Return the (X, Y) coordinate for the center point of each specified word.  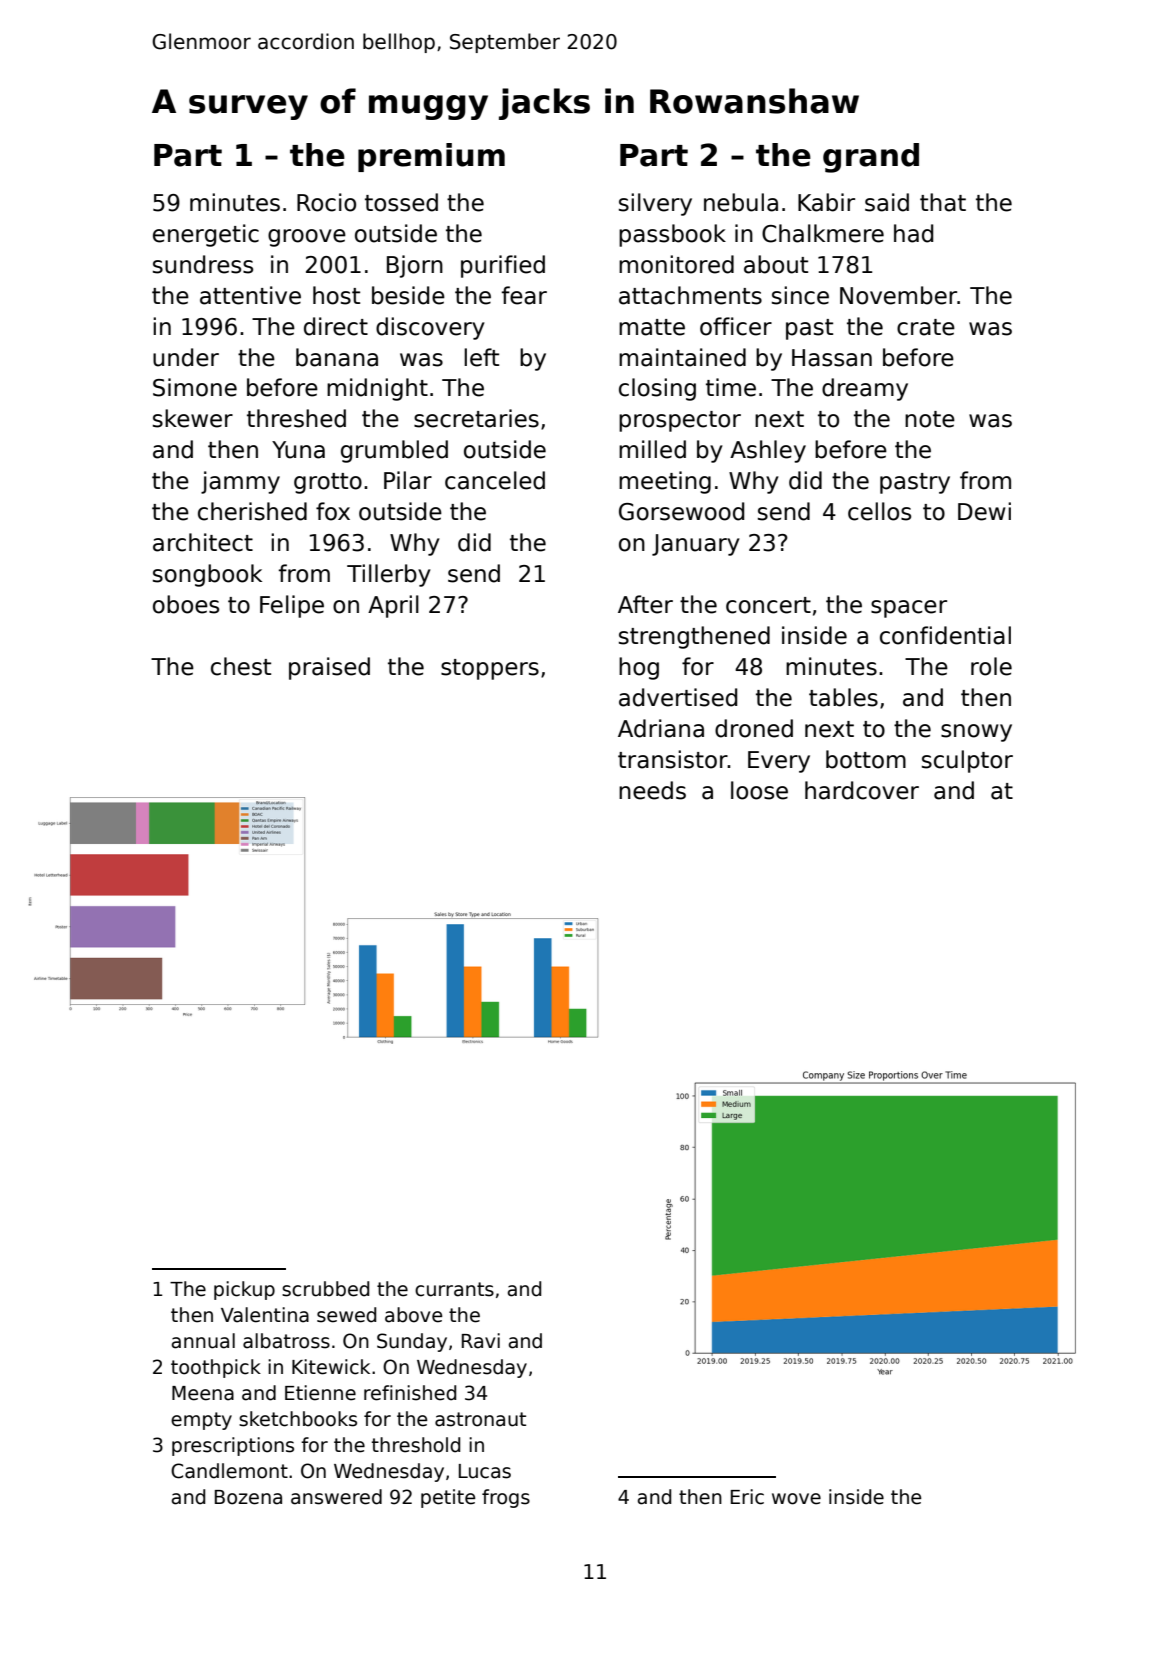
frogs (506, 1498)
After (645, 604)
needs (652, 790)
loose (759, 790)
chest (241, 666)
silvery (655, 204)
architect (203, 542)
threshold (416, 1445)
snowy (976, 733)
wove (796, 1499)
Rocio (326, 202)
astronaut (480, 1419)
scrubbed (325, 1289)
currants (454, 1289)
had (913, 233)
